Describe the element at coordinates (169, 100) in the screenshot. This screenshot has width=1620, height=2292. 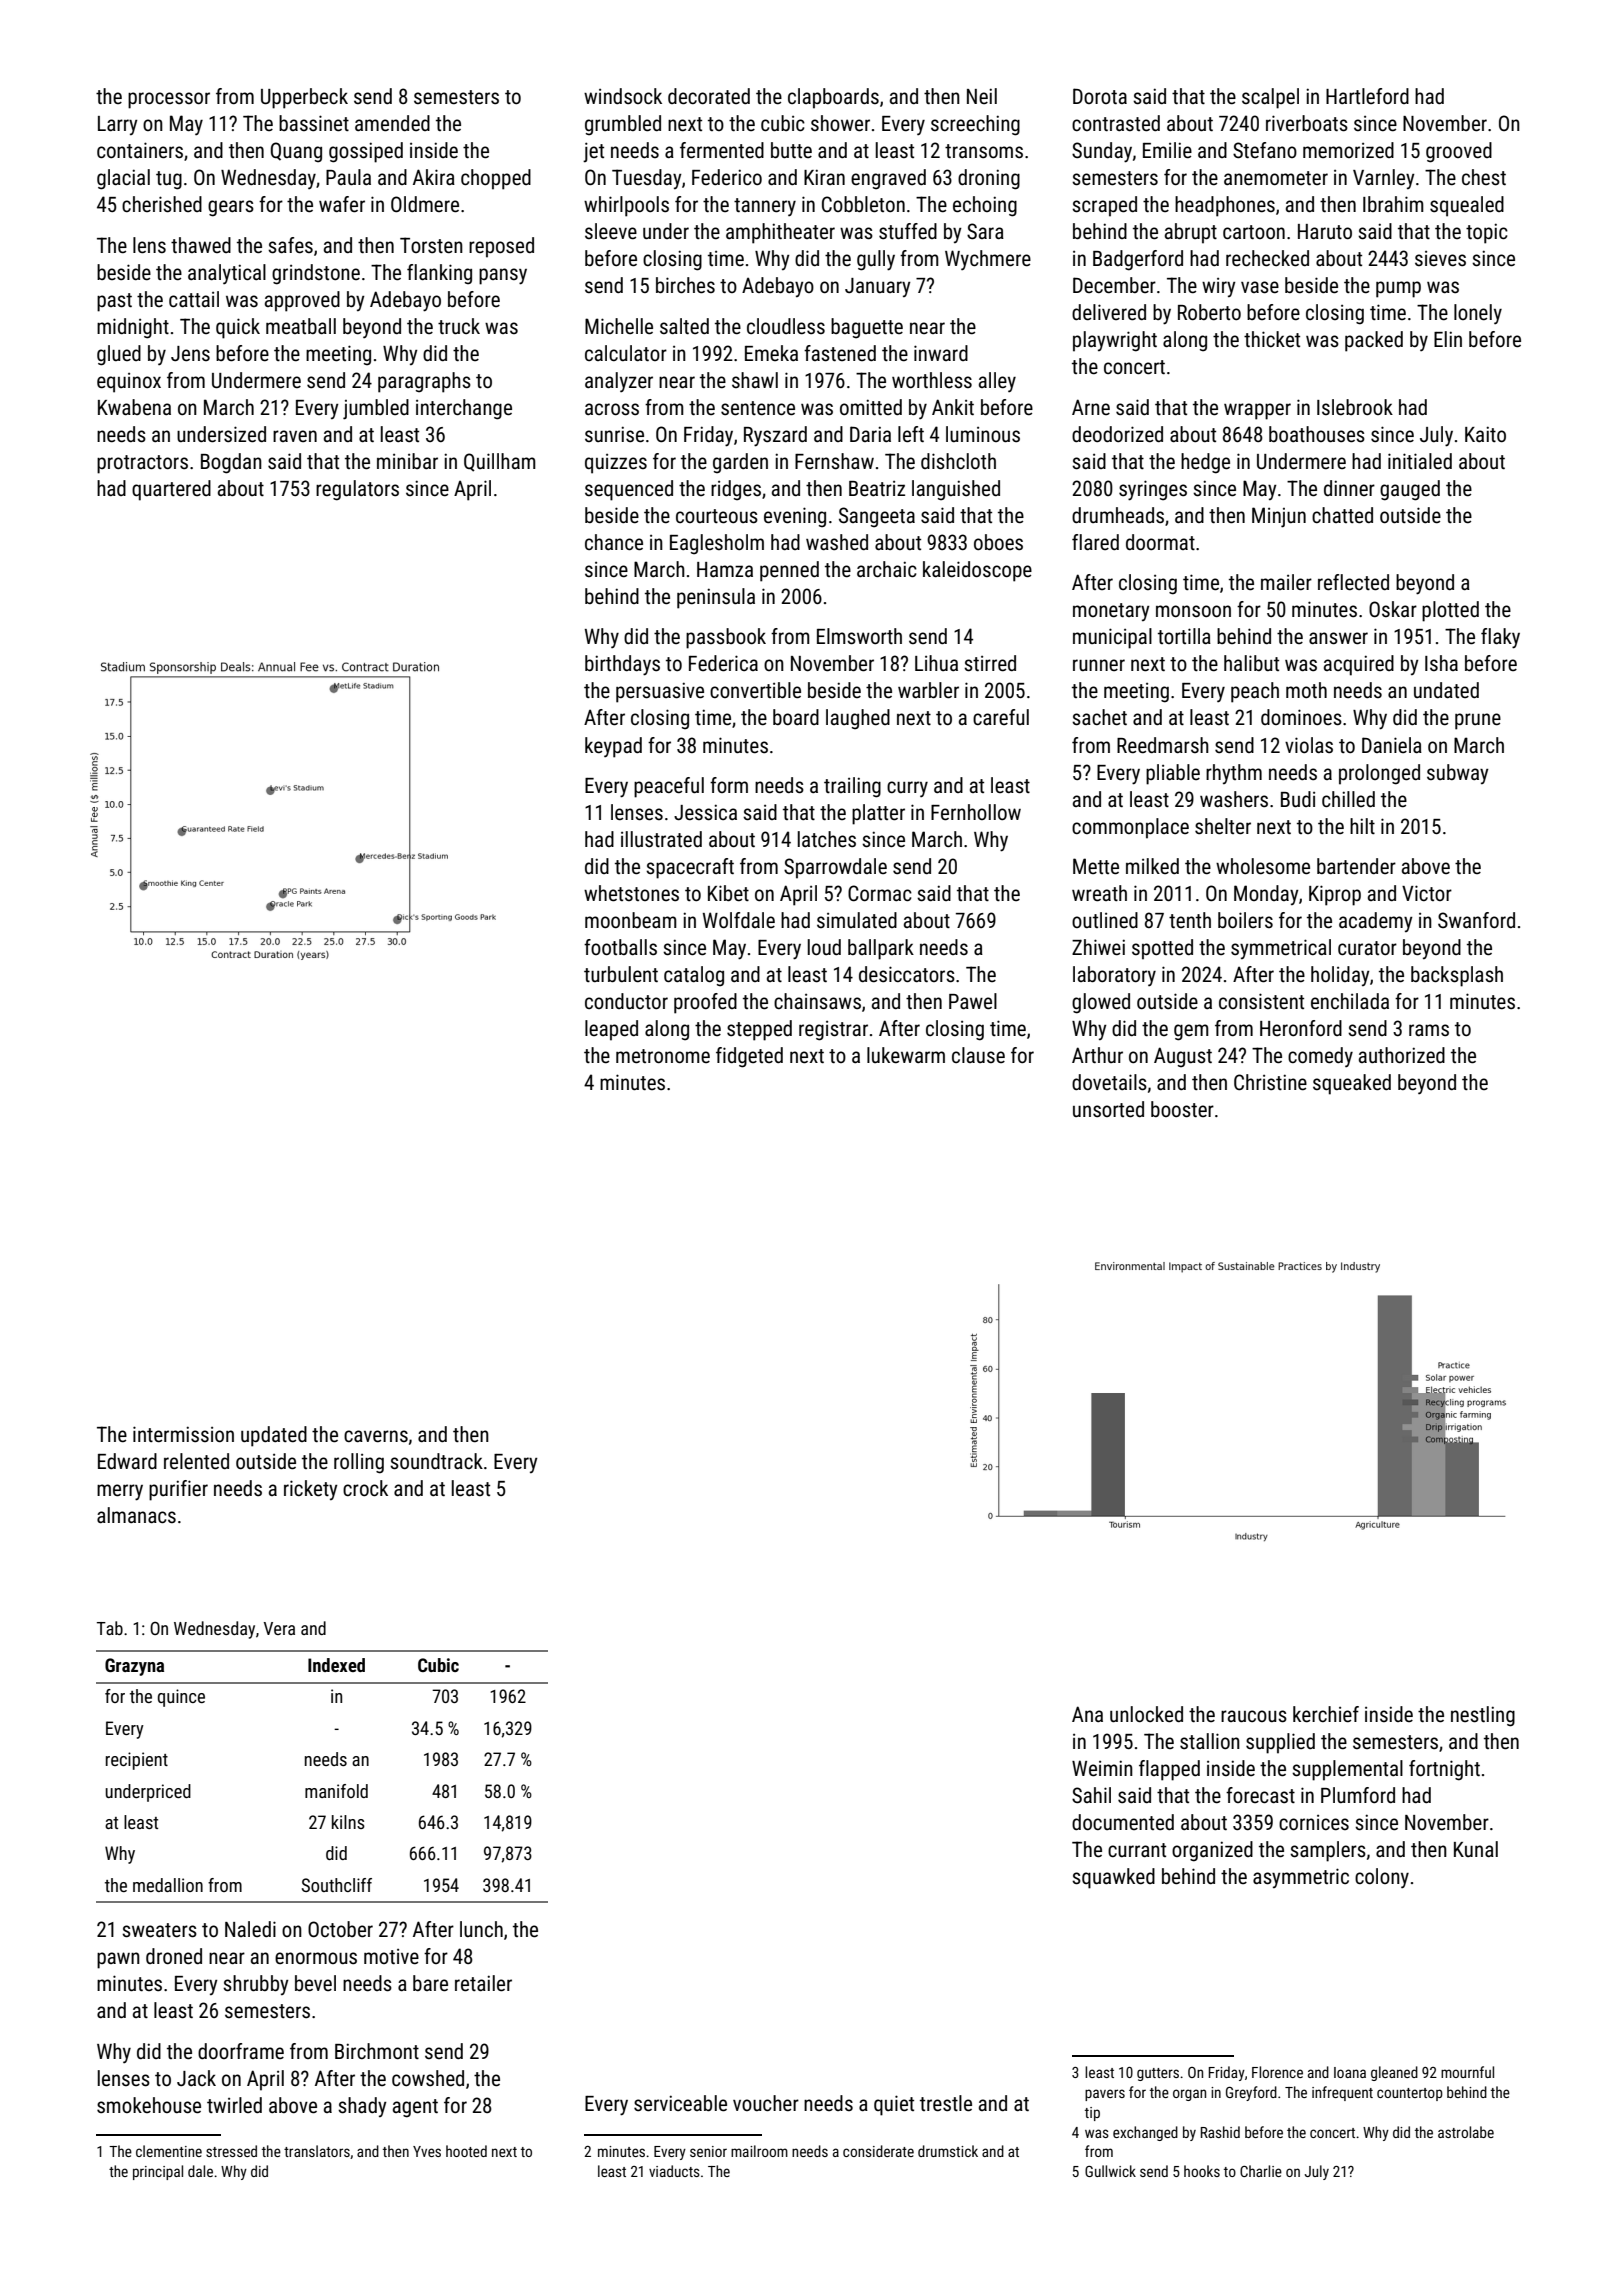
I see `processor` at that location.
